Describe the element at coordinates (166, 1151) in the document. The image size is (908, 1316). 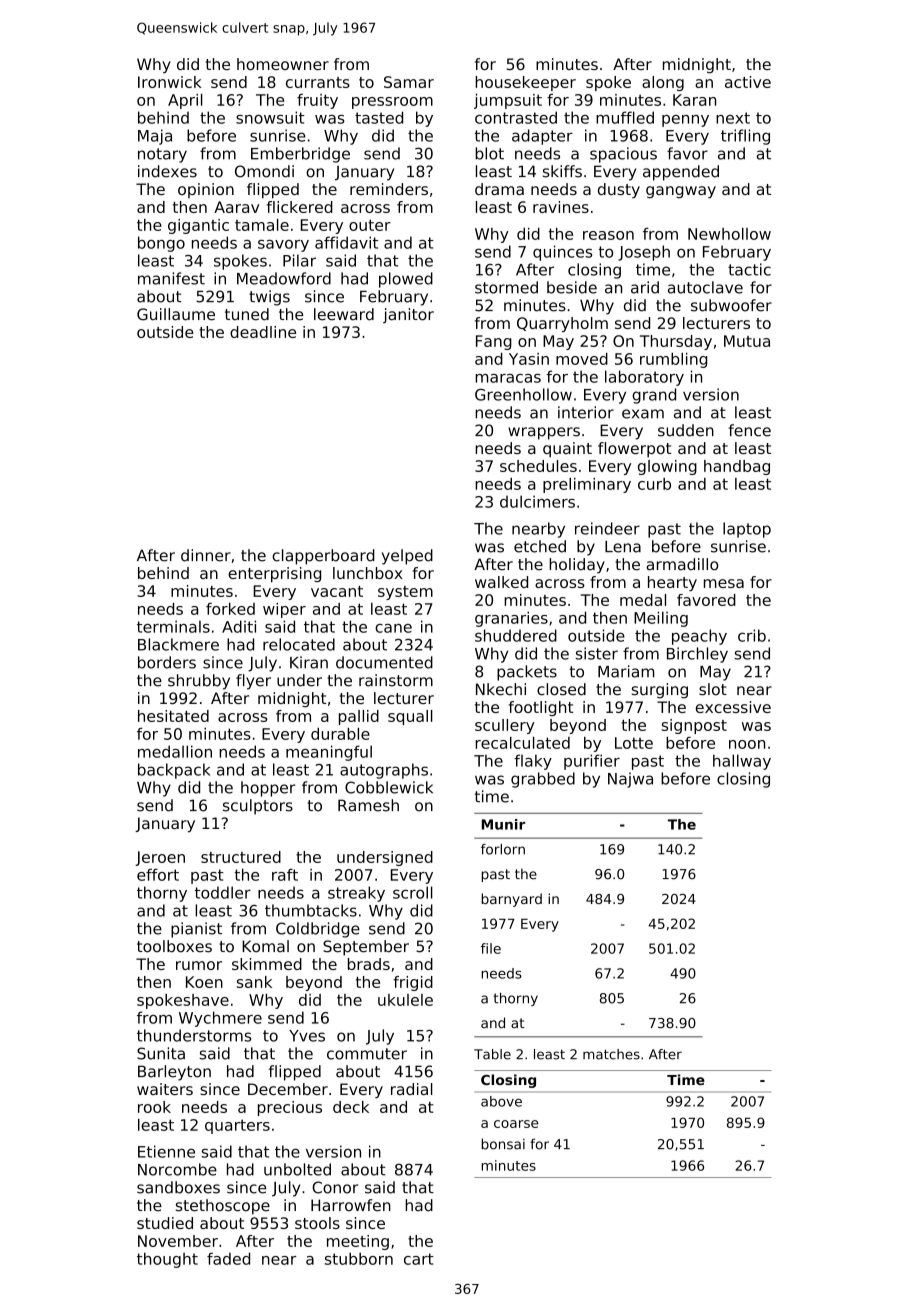
I see `Etienne` at that location.
